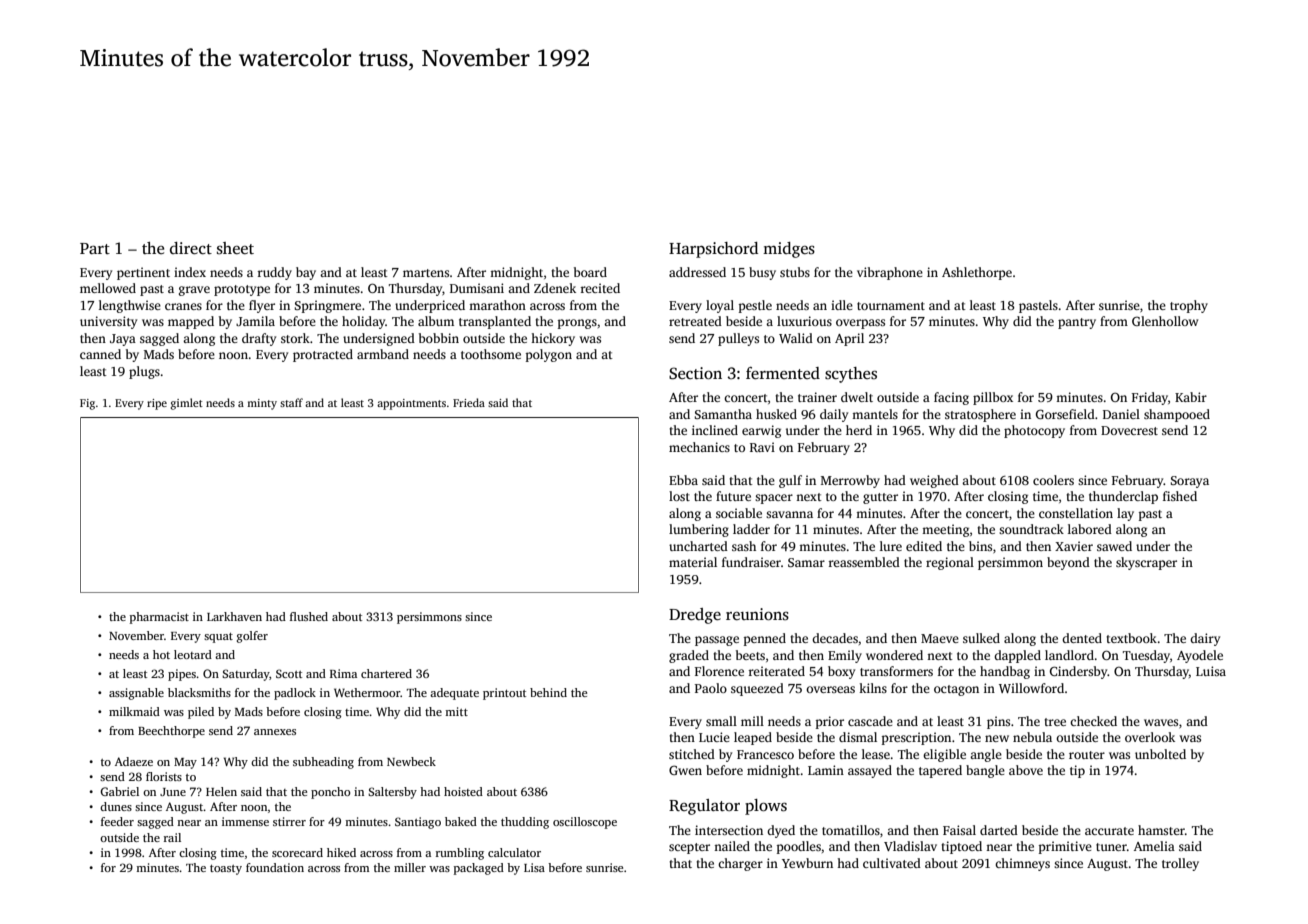 The image size is (1308, 924). I want to click on flushed, so click(309, 616).
